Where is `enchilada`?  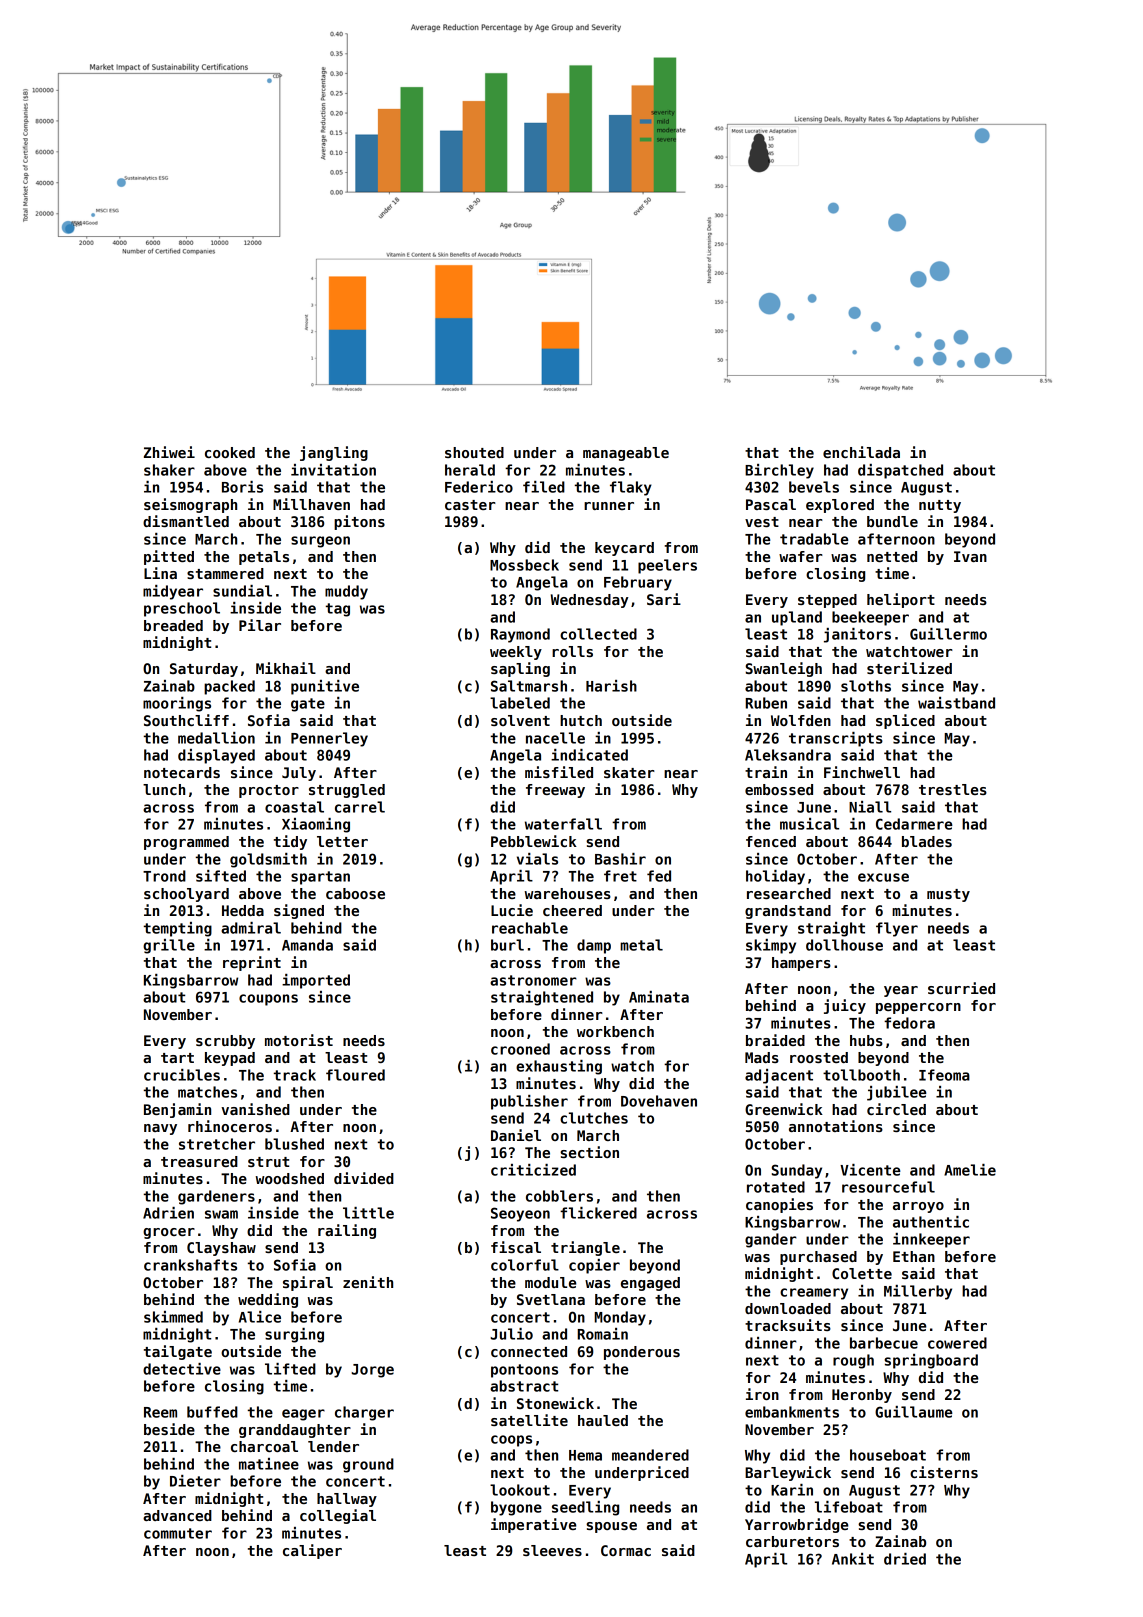
enchilada is located at coordinates (861, 452).
